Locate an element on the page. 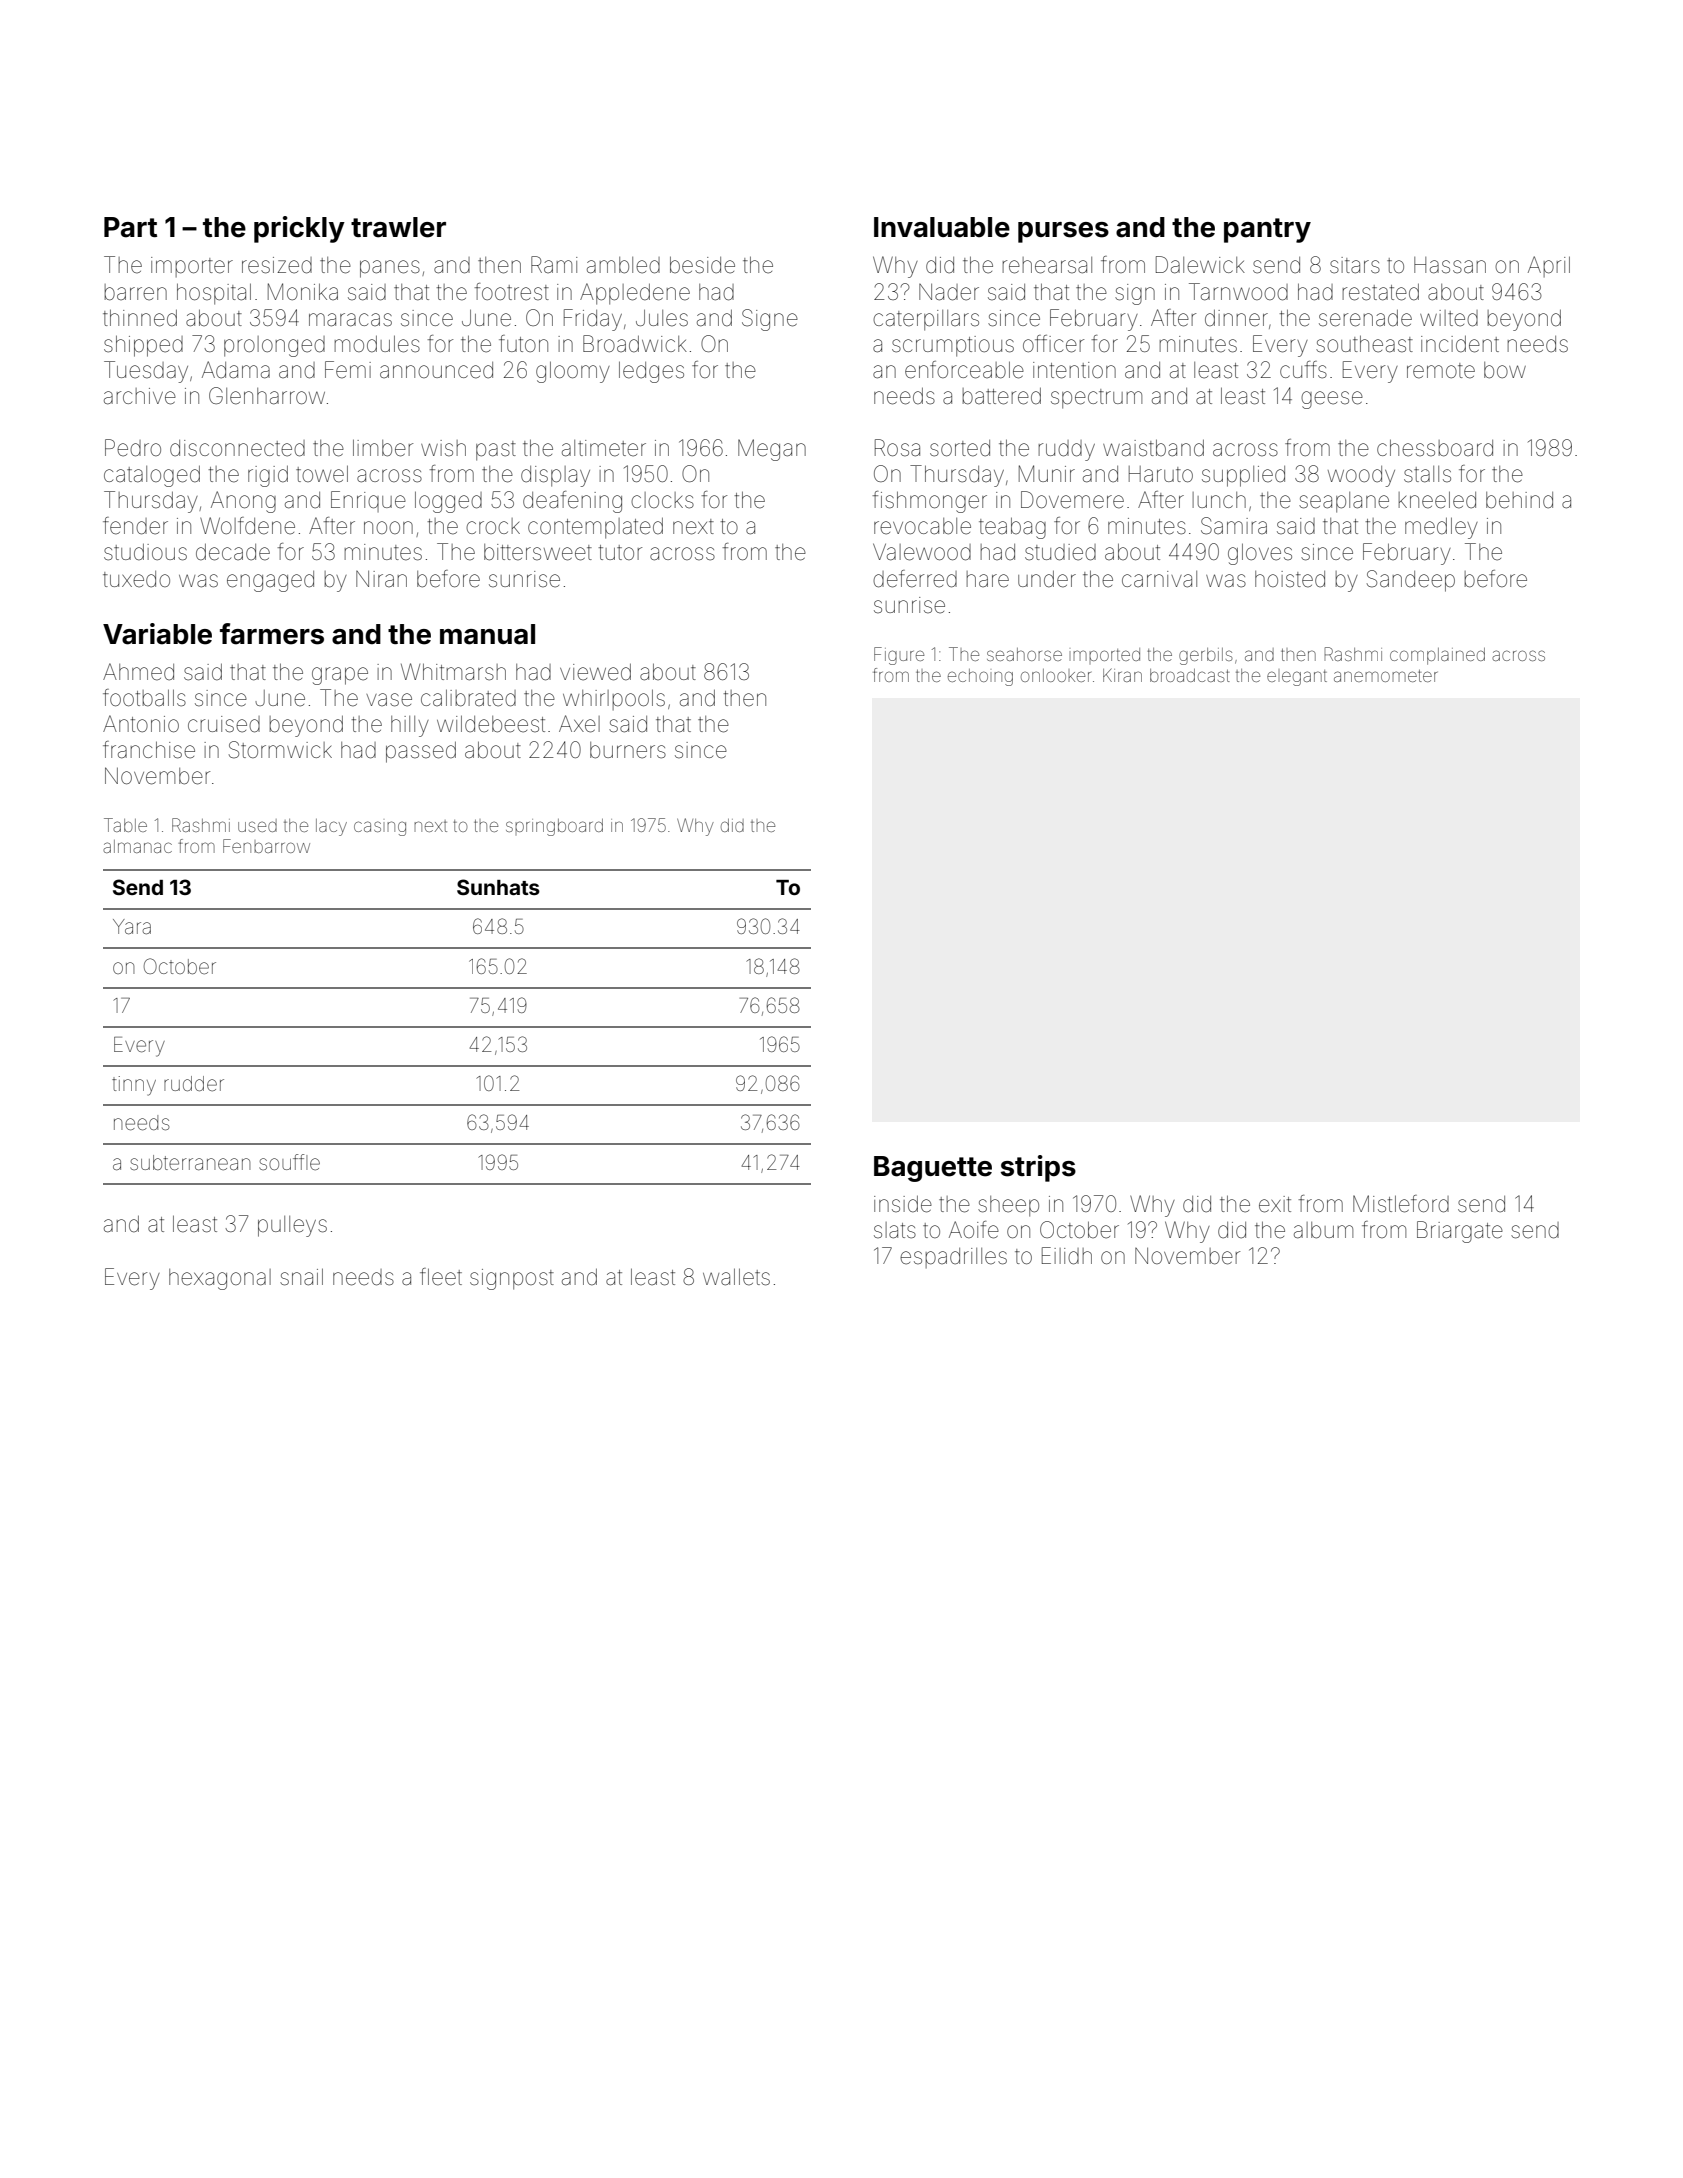  Tarnwood is located at coordinates (1238, 292).
